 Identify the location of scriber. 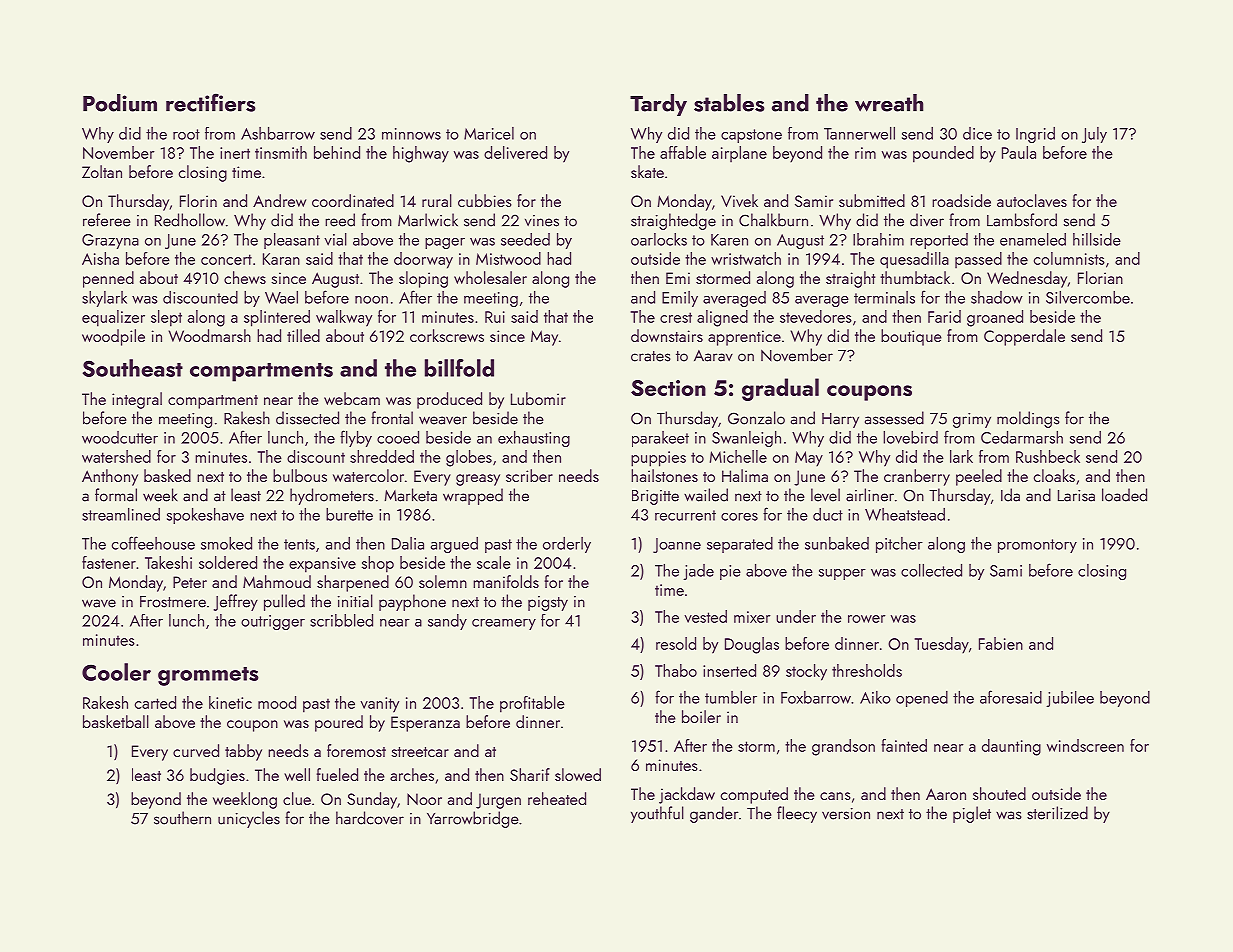
(529, 475).
